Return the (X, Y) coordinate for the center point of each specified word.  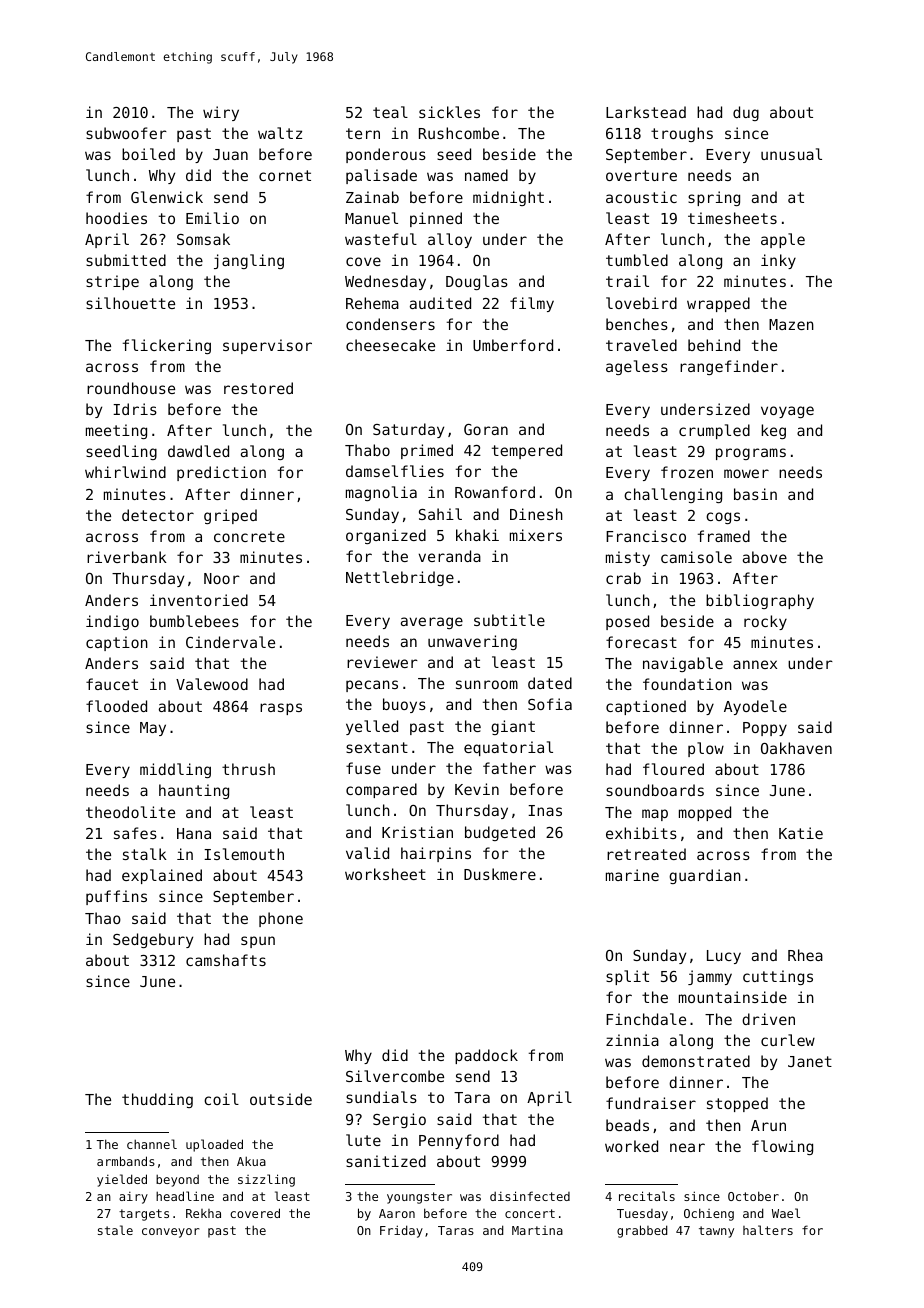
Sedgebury (153, 940)
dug (746, 113)
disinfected (530, 1196)
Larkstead (646, 112)
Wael (786, 1213)
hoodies (116, 218)
